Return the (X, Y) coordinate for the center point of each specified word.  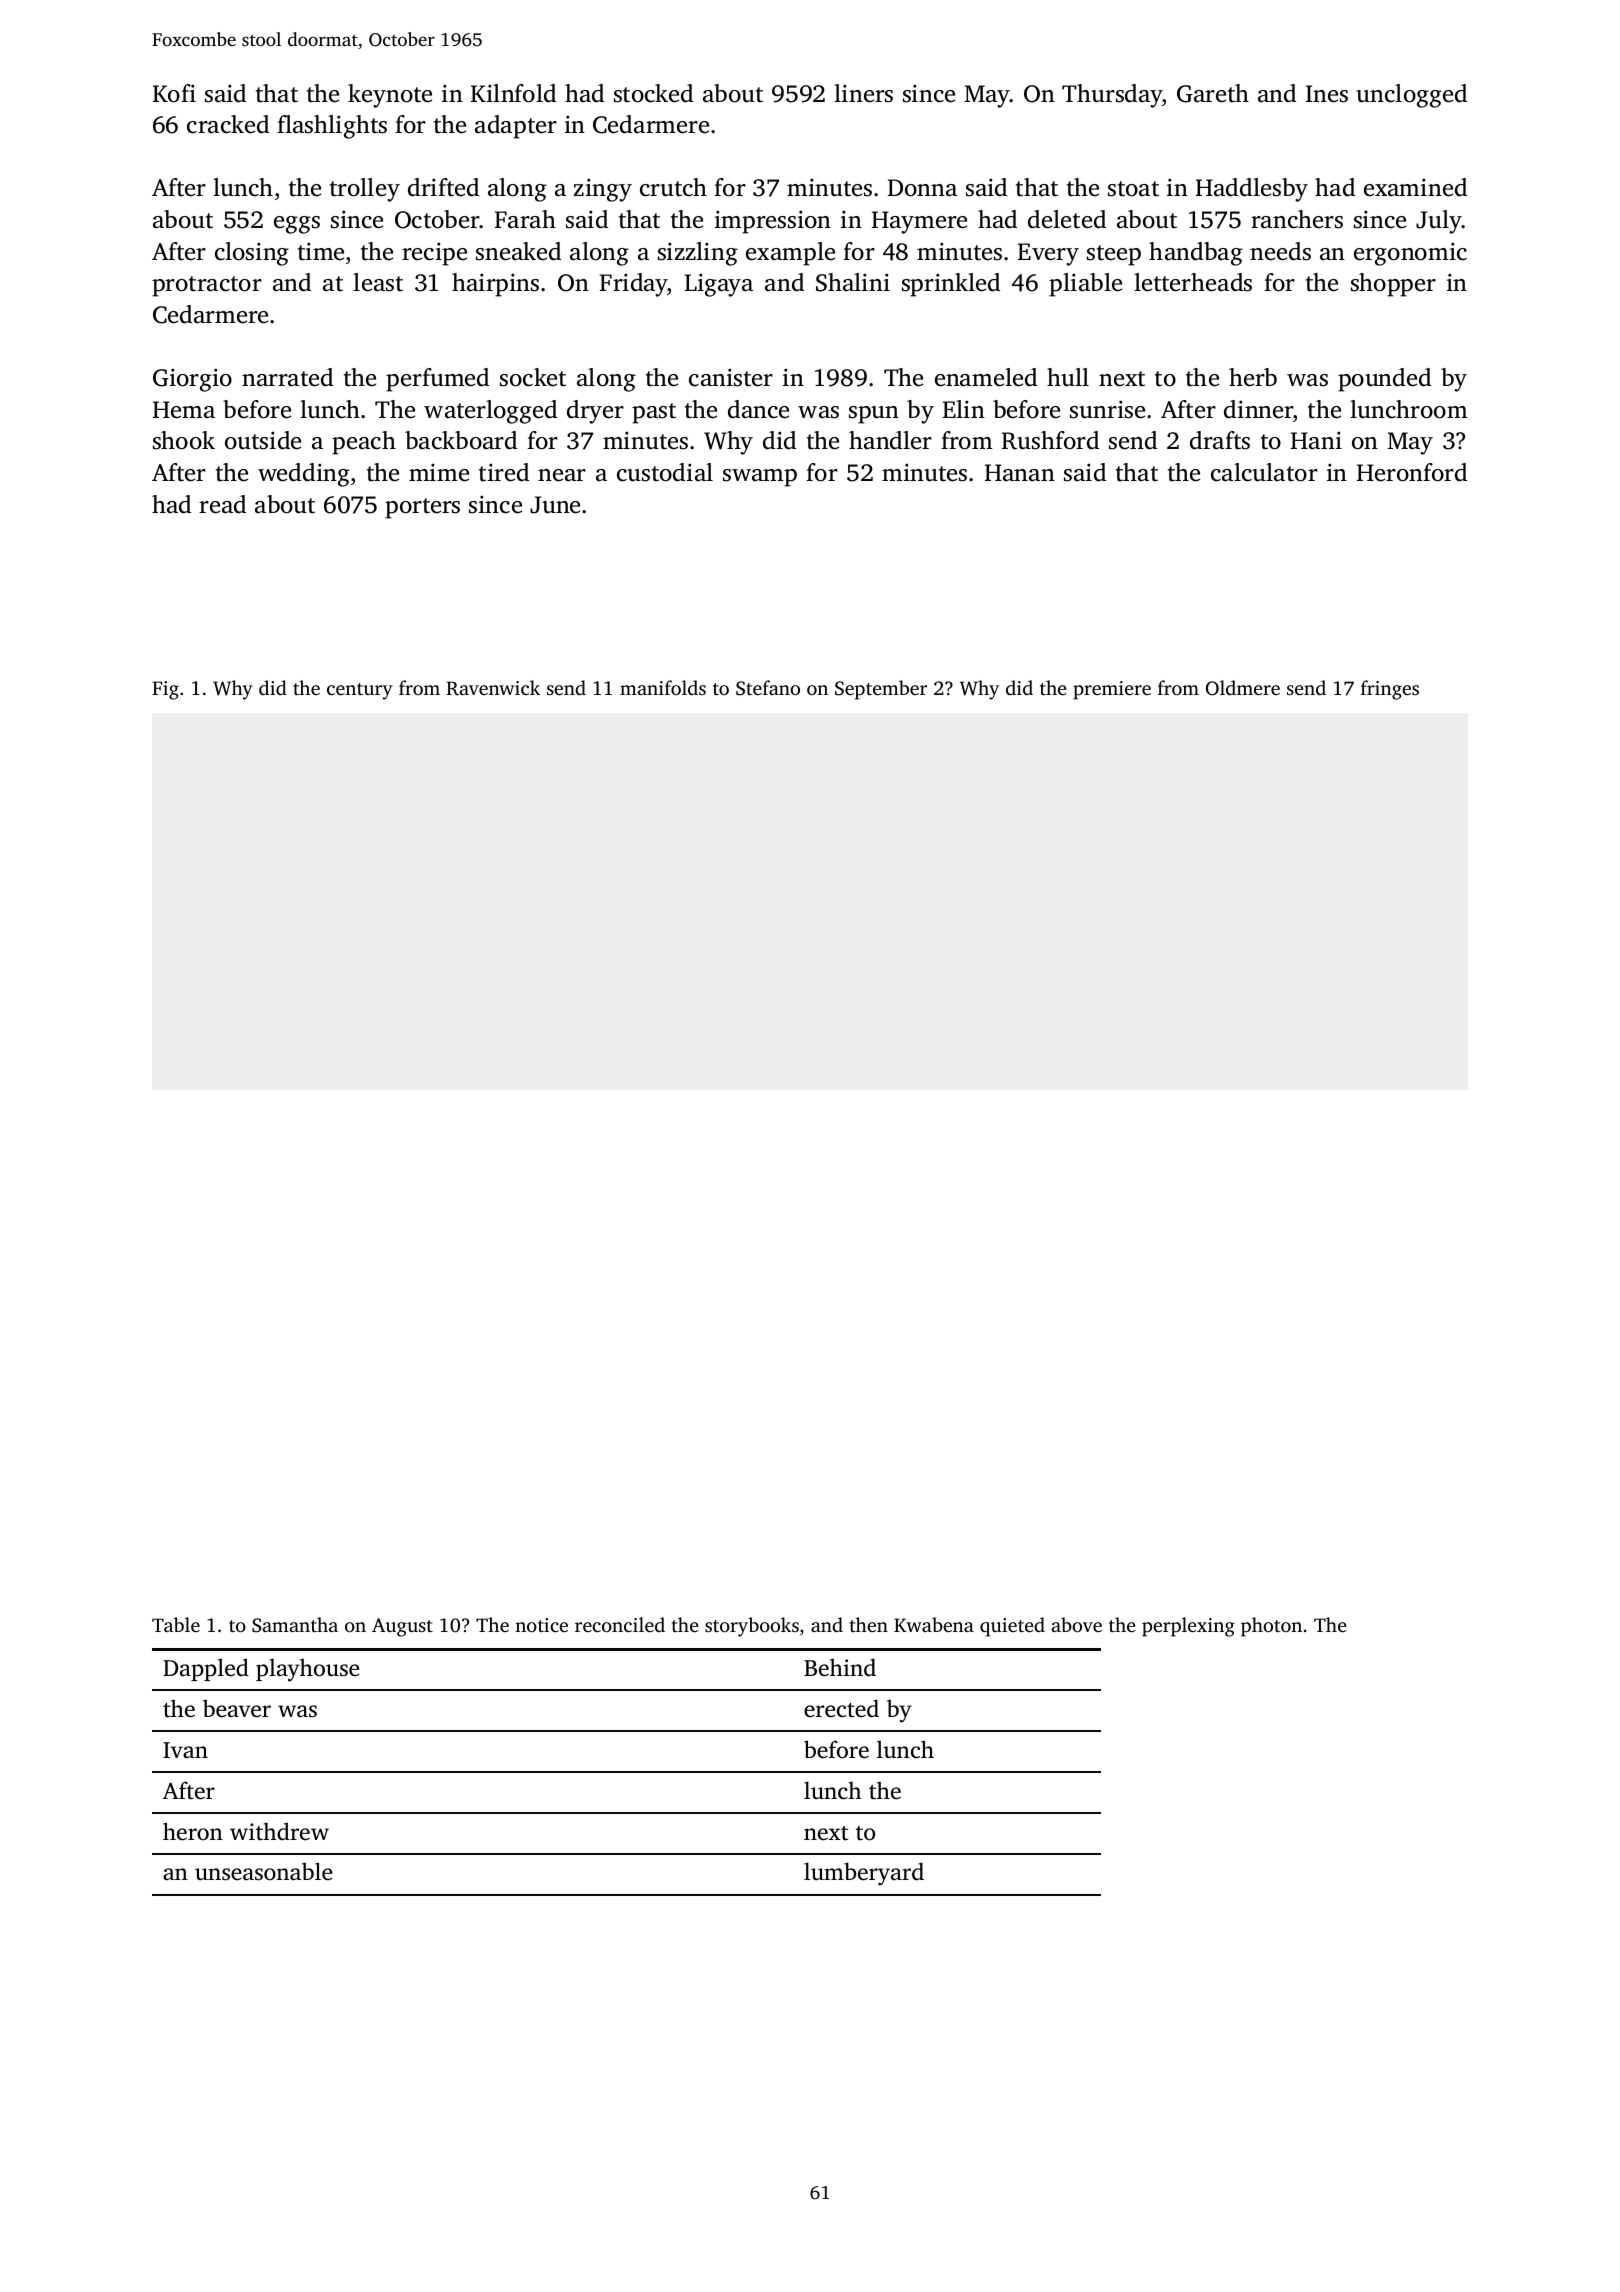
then (869, 1624)
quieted (1012, 1627)
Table (176, 1624)
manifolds (663, 687)
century (360, 691)
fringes (1390, 690)
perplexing (1188, 1627)
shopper (1393, 285)
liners (863, 93)
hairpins (495, 285)
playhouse (307, 1670)
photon (1271, 1627)
